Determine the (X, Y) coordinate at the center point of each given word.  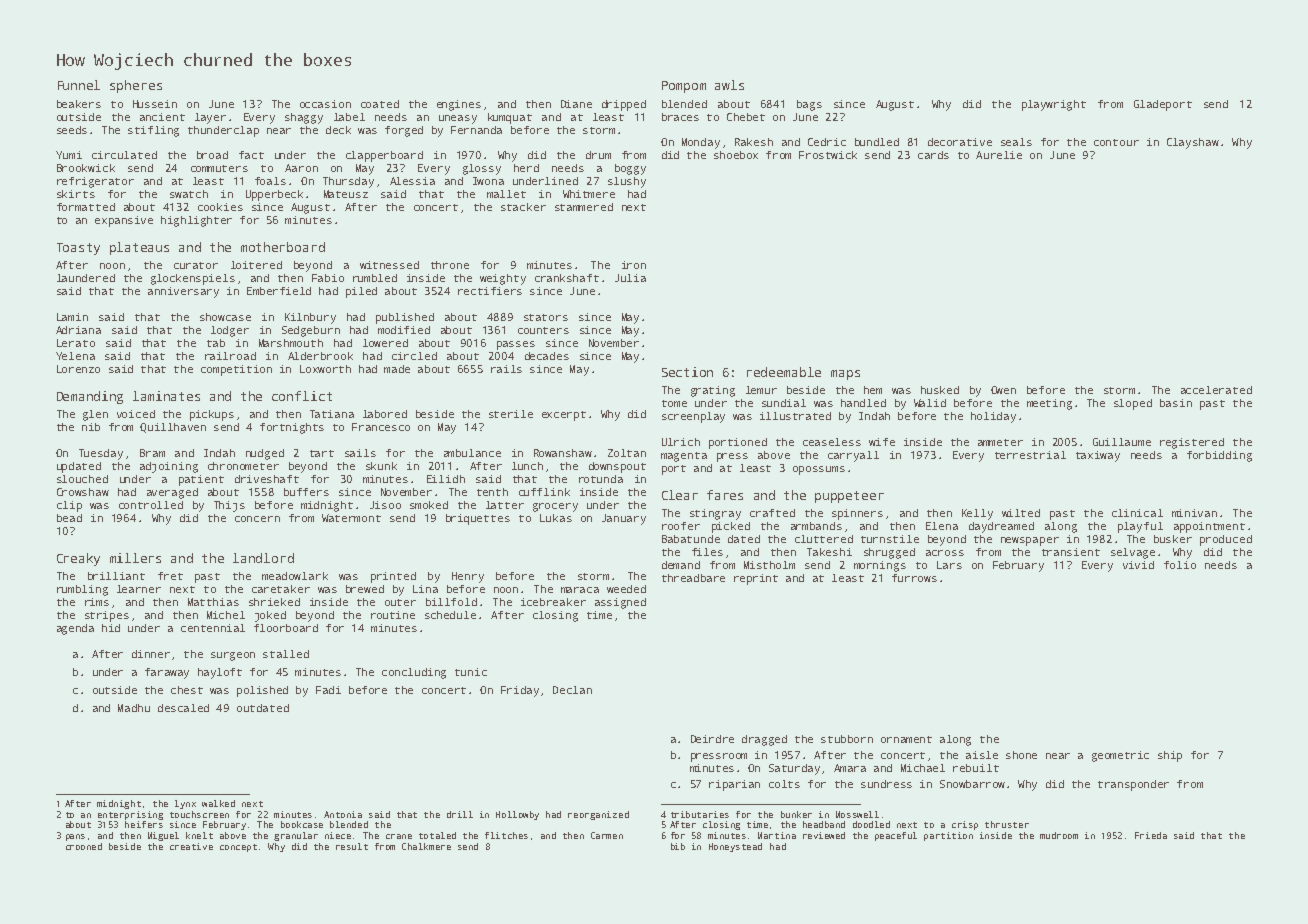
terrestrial (1030, 455)
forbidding (1219, 456)
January (624, 519)
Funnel (79, 85)
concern (257, 519)
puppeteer (849, 497)
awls (729, 85)
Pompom (684, 87)
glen (95, 415)
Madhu (134, 708)
